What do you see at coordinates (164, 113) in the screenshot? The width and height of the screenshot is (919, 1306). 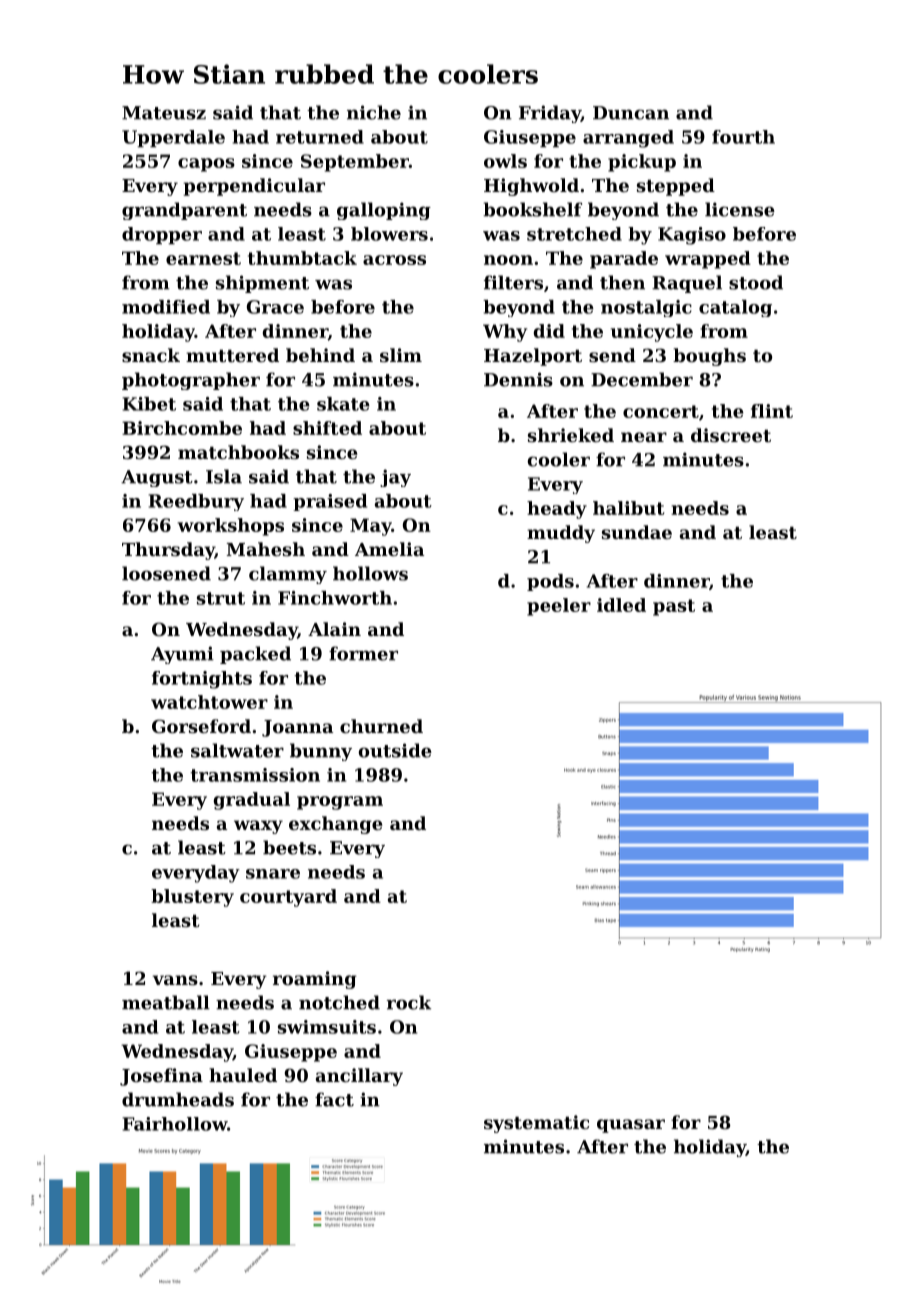 I see `Mateusz` at bounding box center [164, 113].
